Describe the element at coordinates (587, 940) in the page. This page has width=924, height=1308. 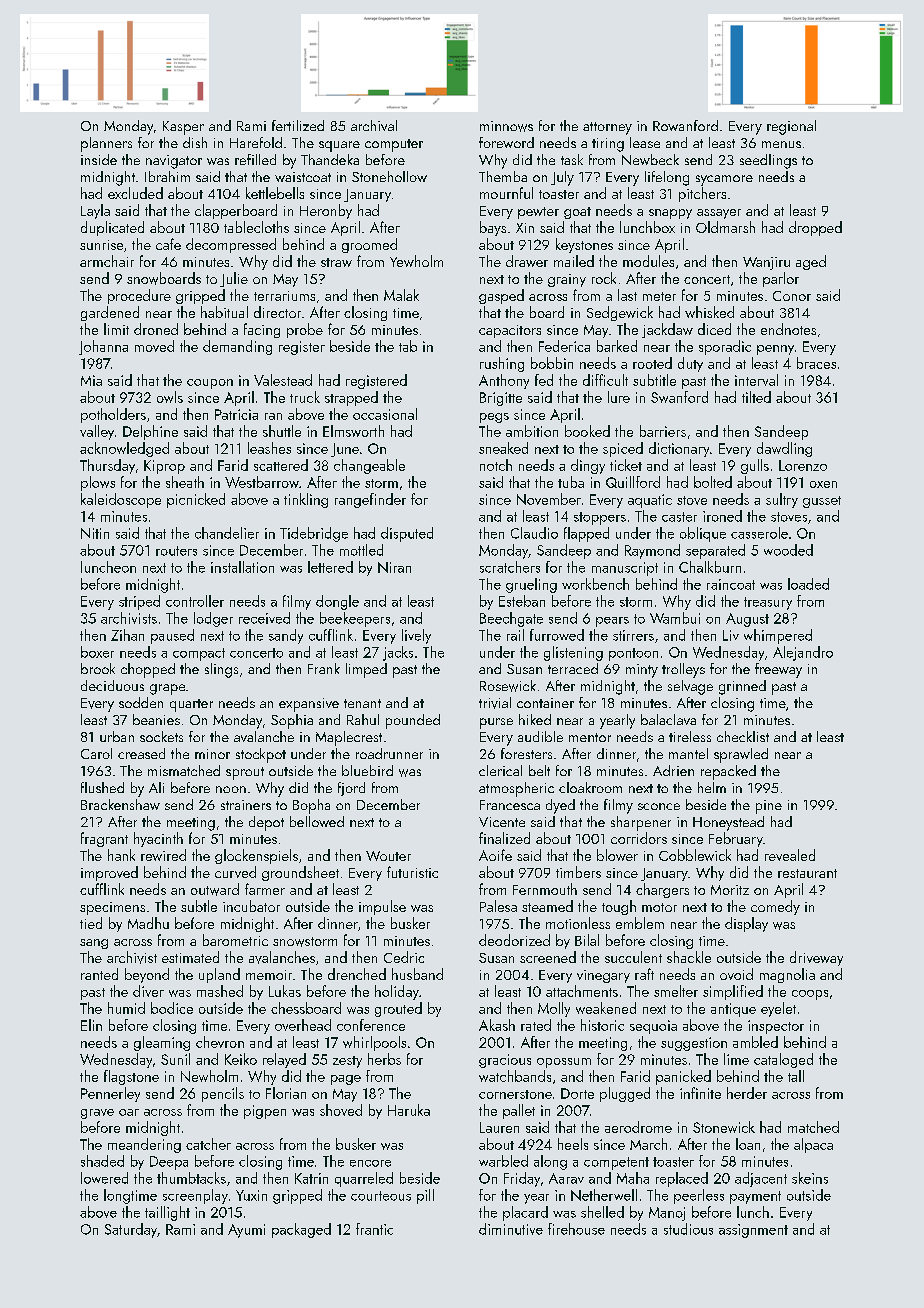
I see `Bilal` at that location.
